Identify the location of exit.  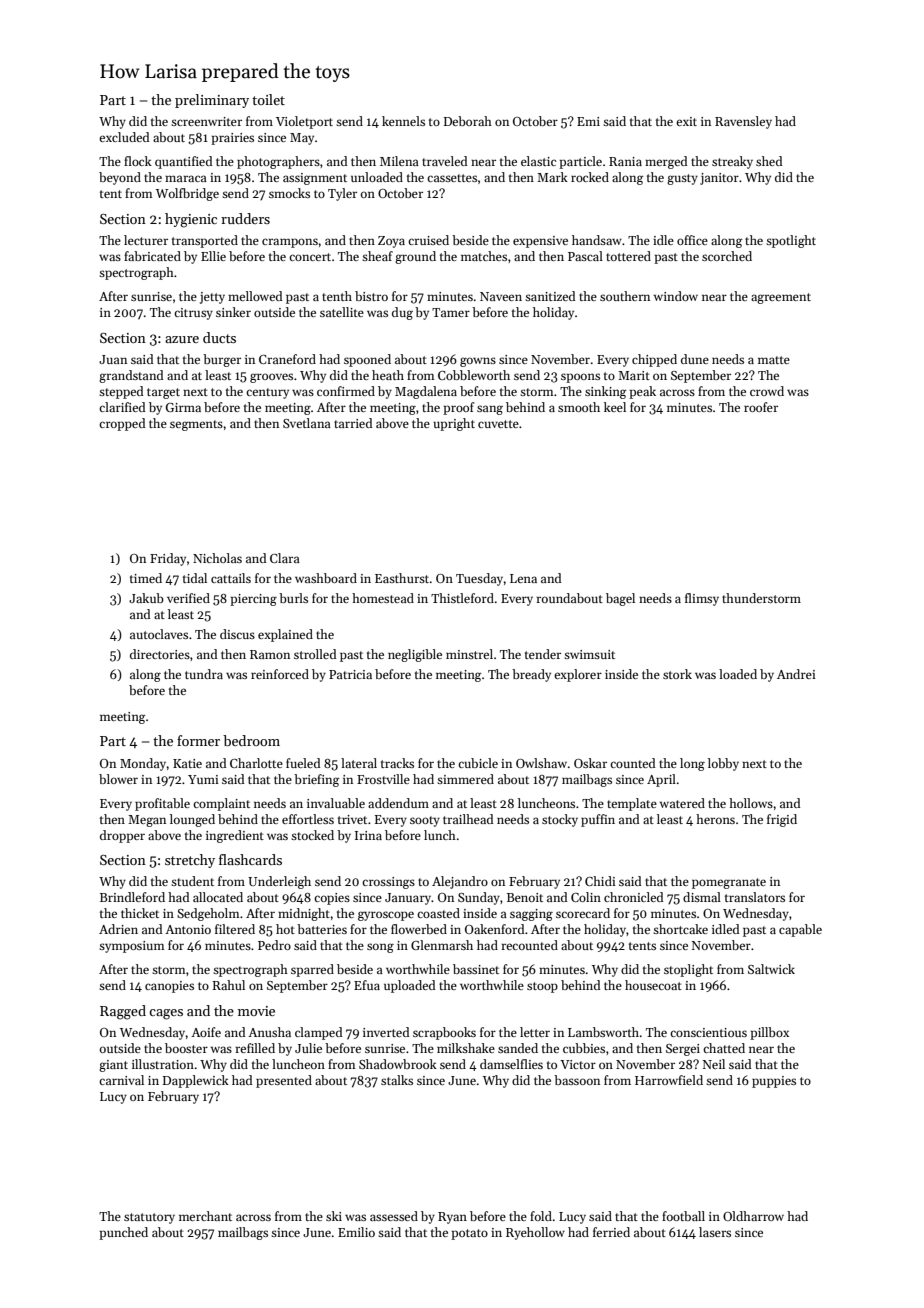
(686, 121).
